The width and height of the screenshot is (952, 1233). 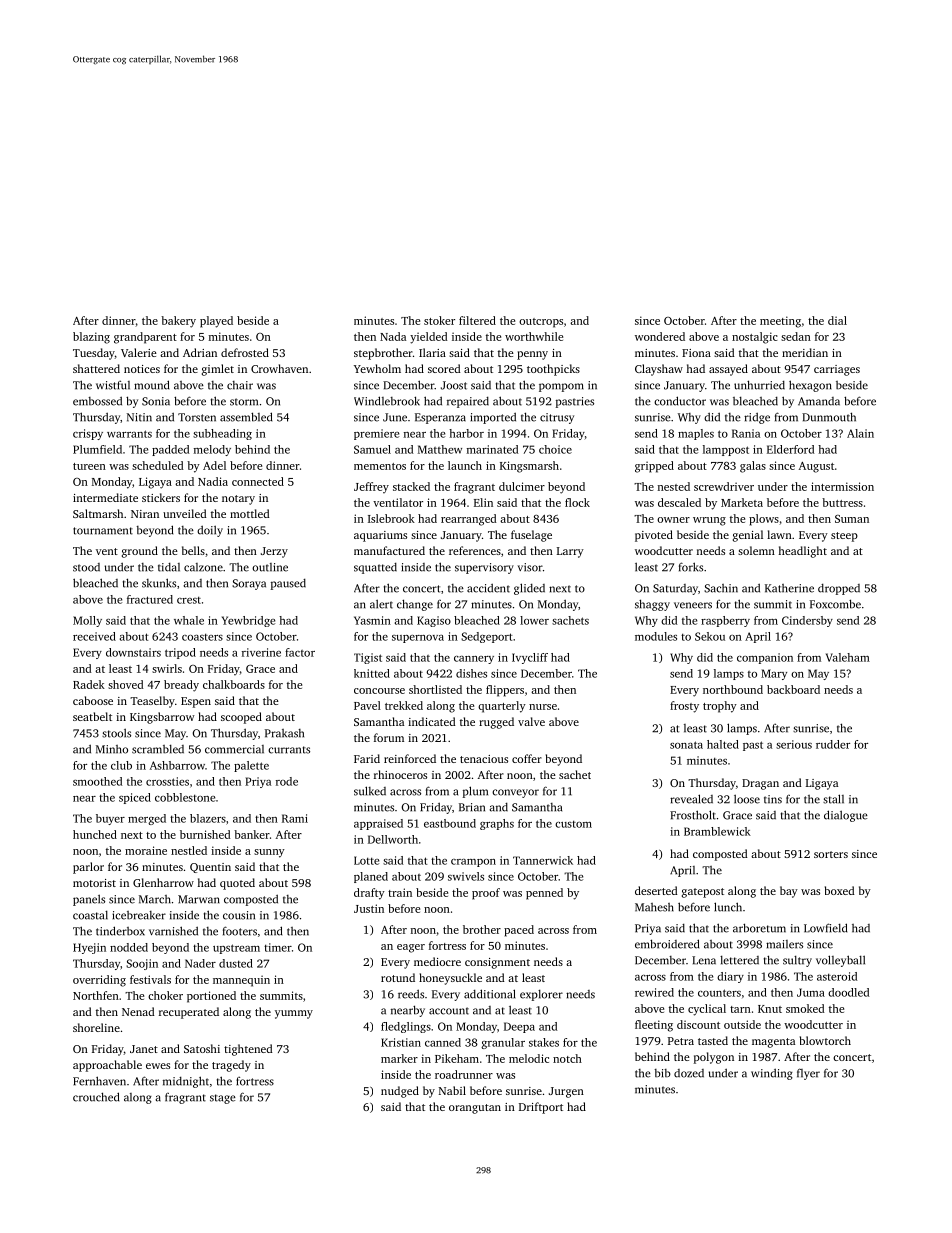 What do you see at coordinates (89, 466) in the screenshot?
I see `tureen` at bounding box center [89, 466].
